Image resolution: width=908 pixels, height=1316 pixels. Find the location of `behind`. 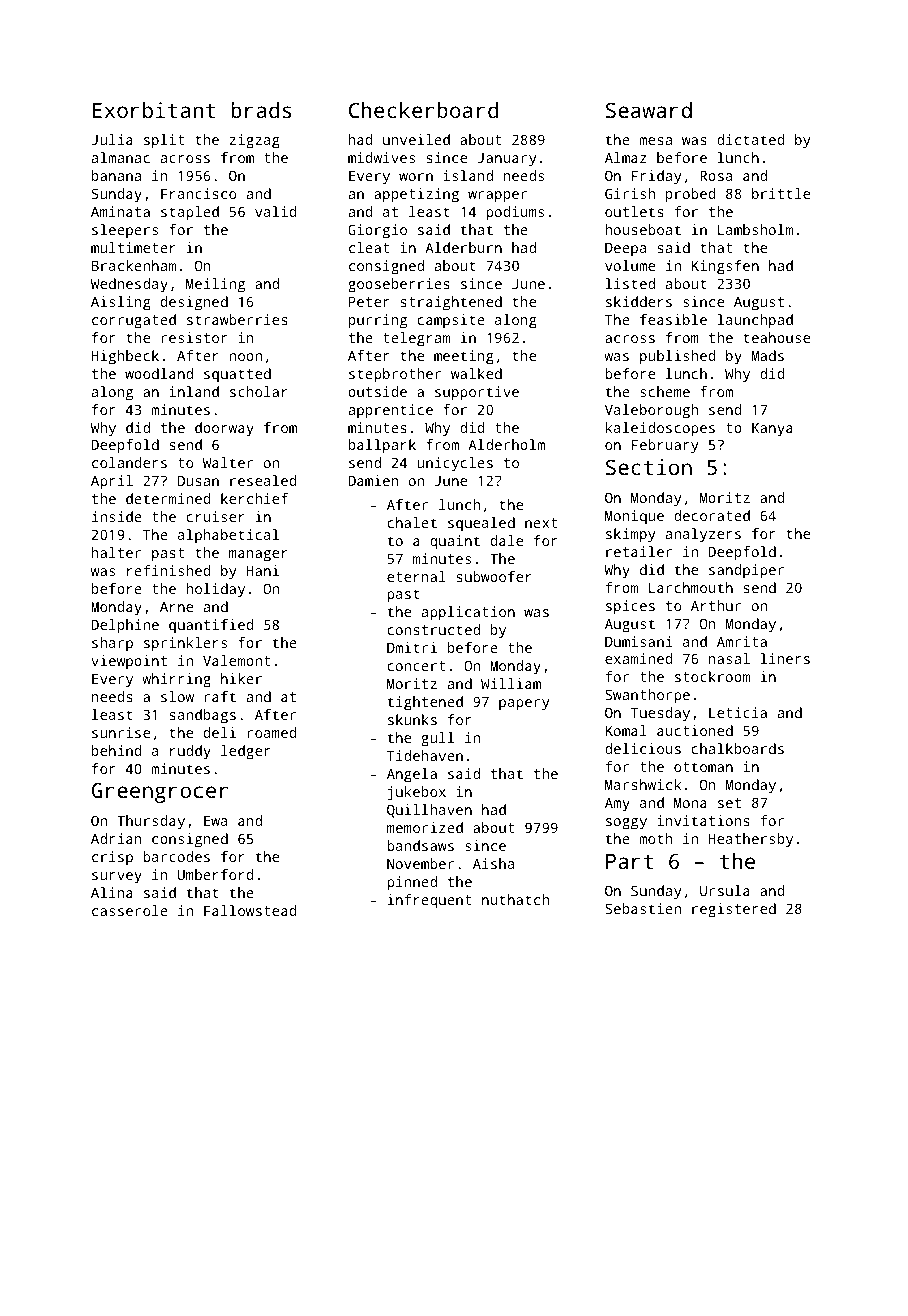

behind is located at coordinates (117, 750).
